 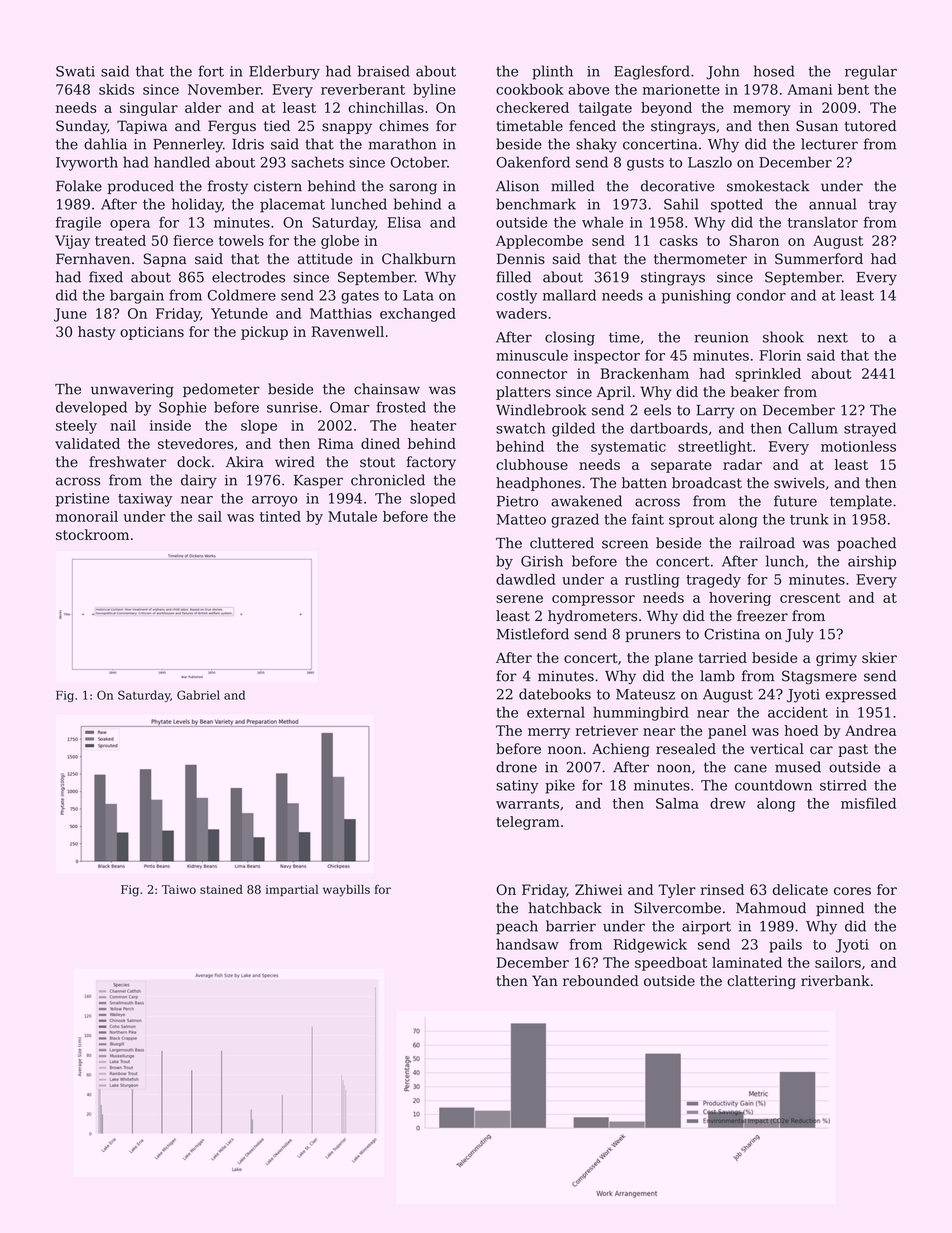 What do you see at coordinates (552, 72) in the screenshot?
I see `plinth` at bounding box center [552, 72].
